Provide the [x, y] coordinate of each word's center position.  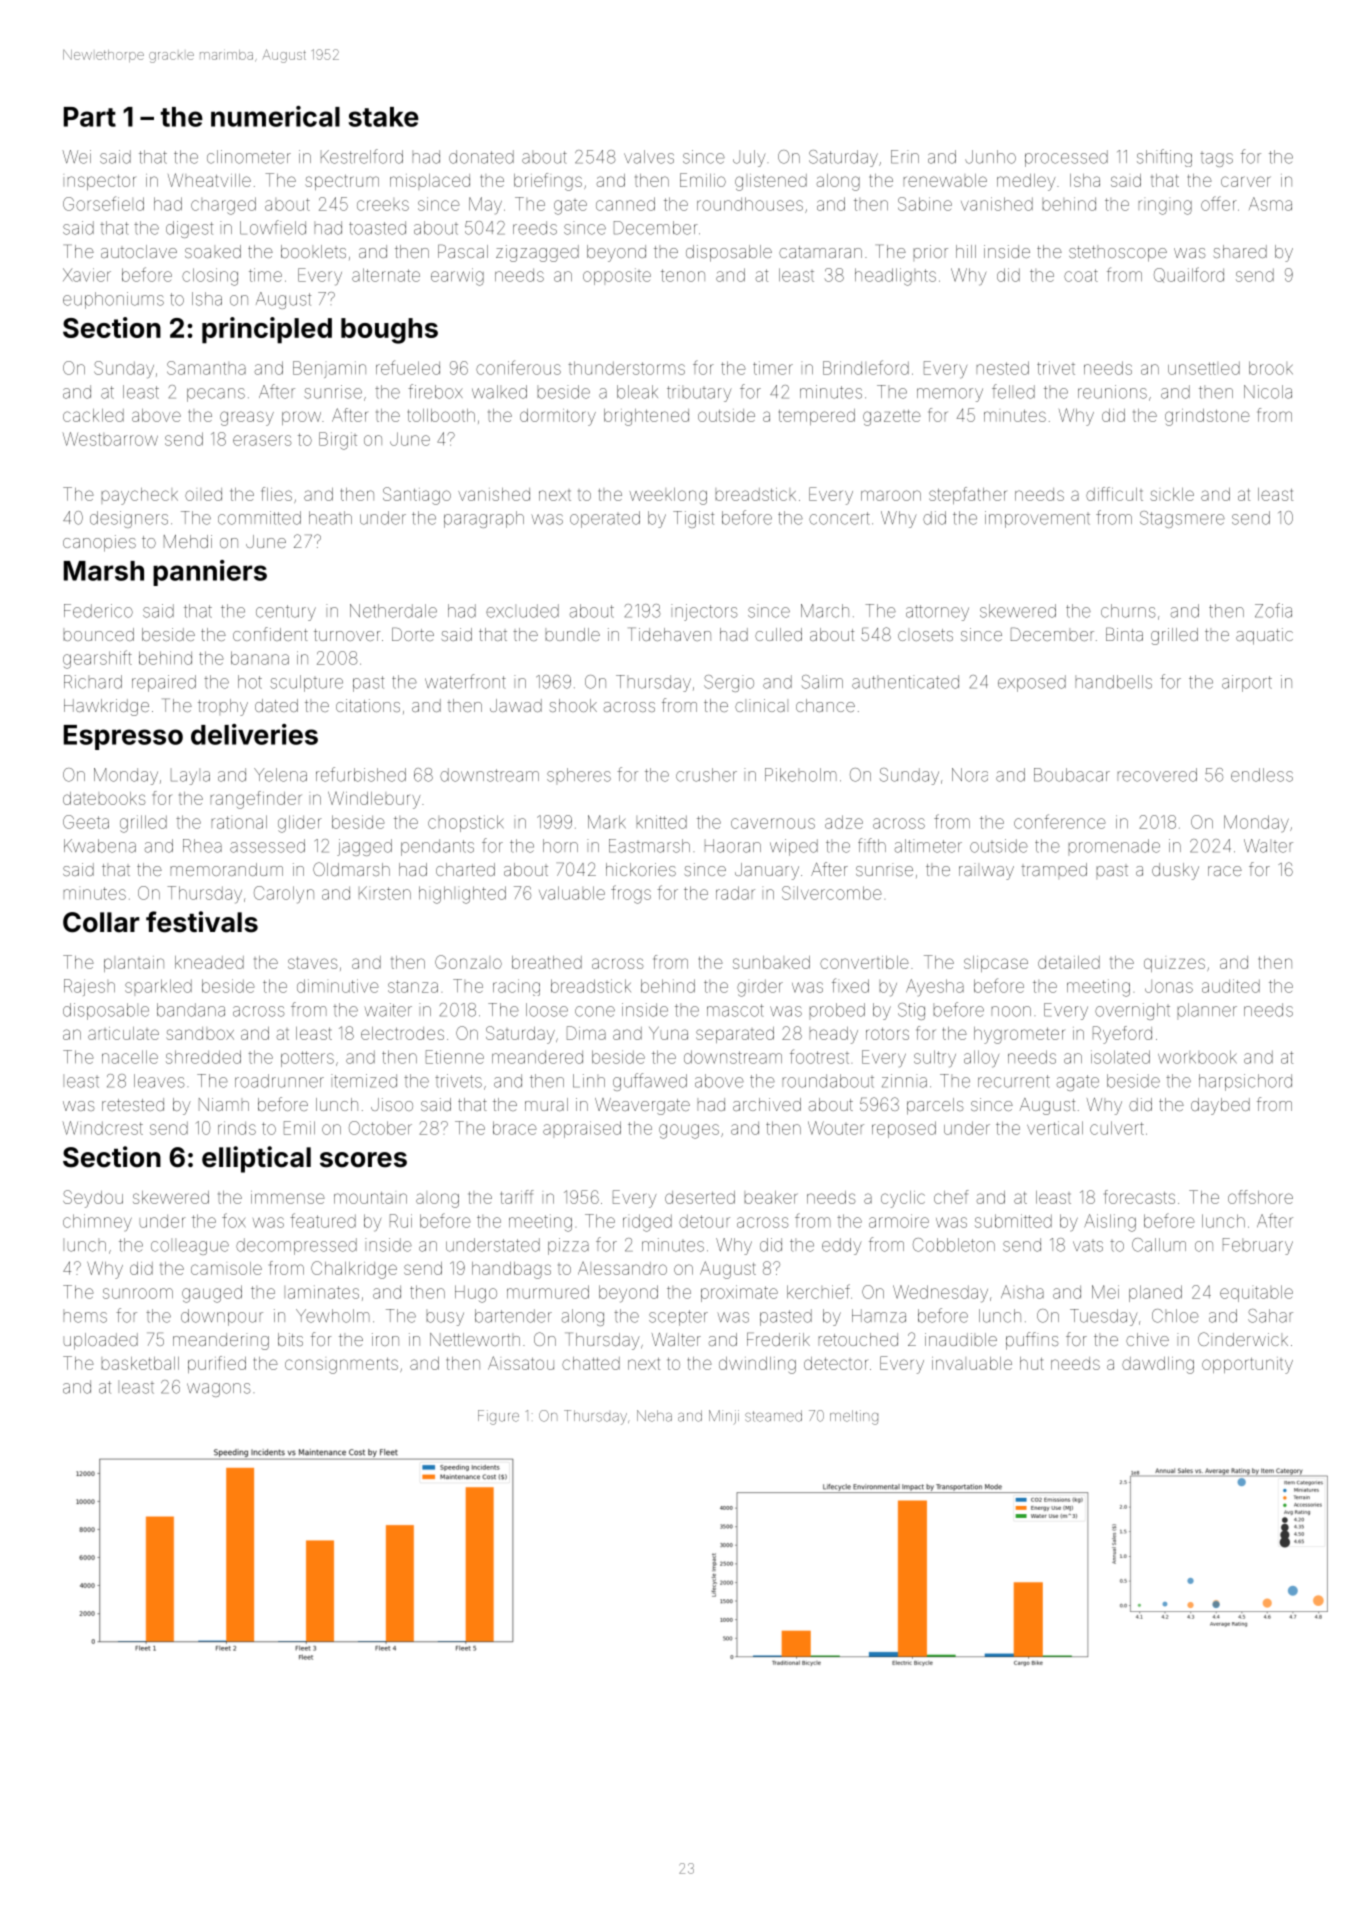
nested [1003, 368]
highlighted [462, 895]
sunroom [138, 1293]
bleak [637, 392]
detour [704, 1221]
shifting [1164, 158]
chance [825, 705]
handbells [1114, 682]
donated [481, 157]
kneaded [209, 962]
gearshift [97, 659]
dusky [1175, 871]
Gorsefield [103, 203]
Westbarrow [110, 439]
